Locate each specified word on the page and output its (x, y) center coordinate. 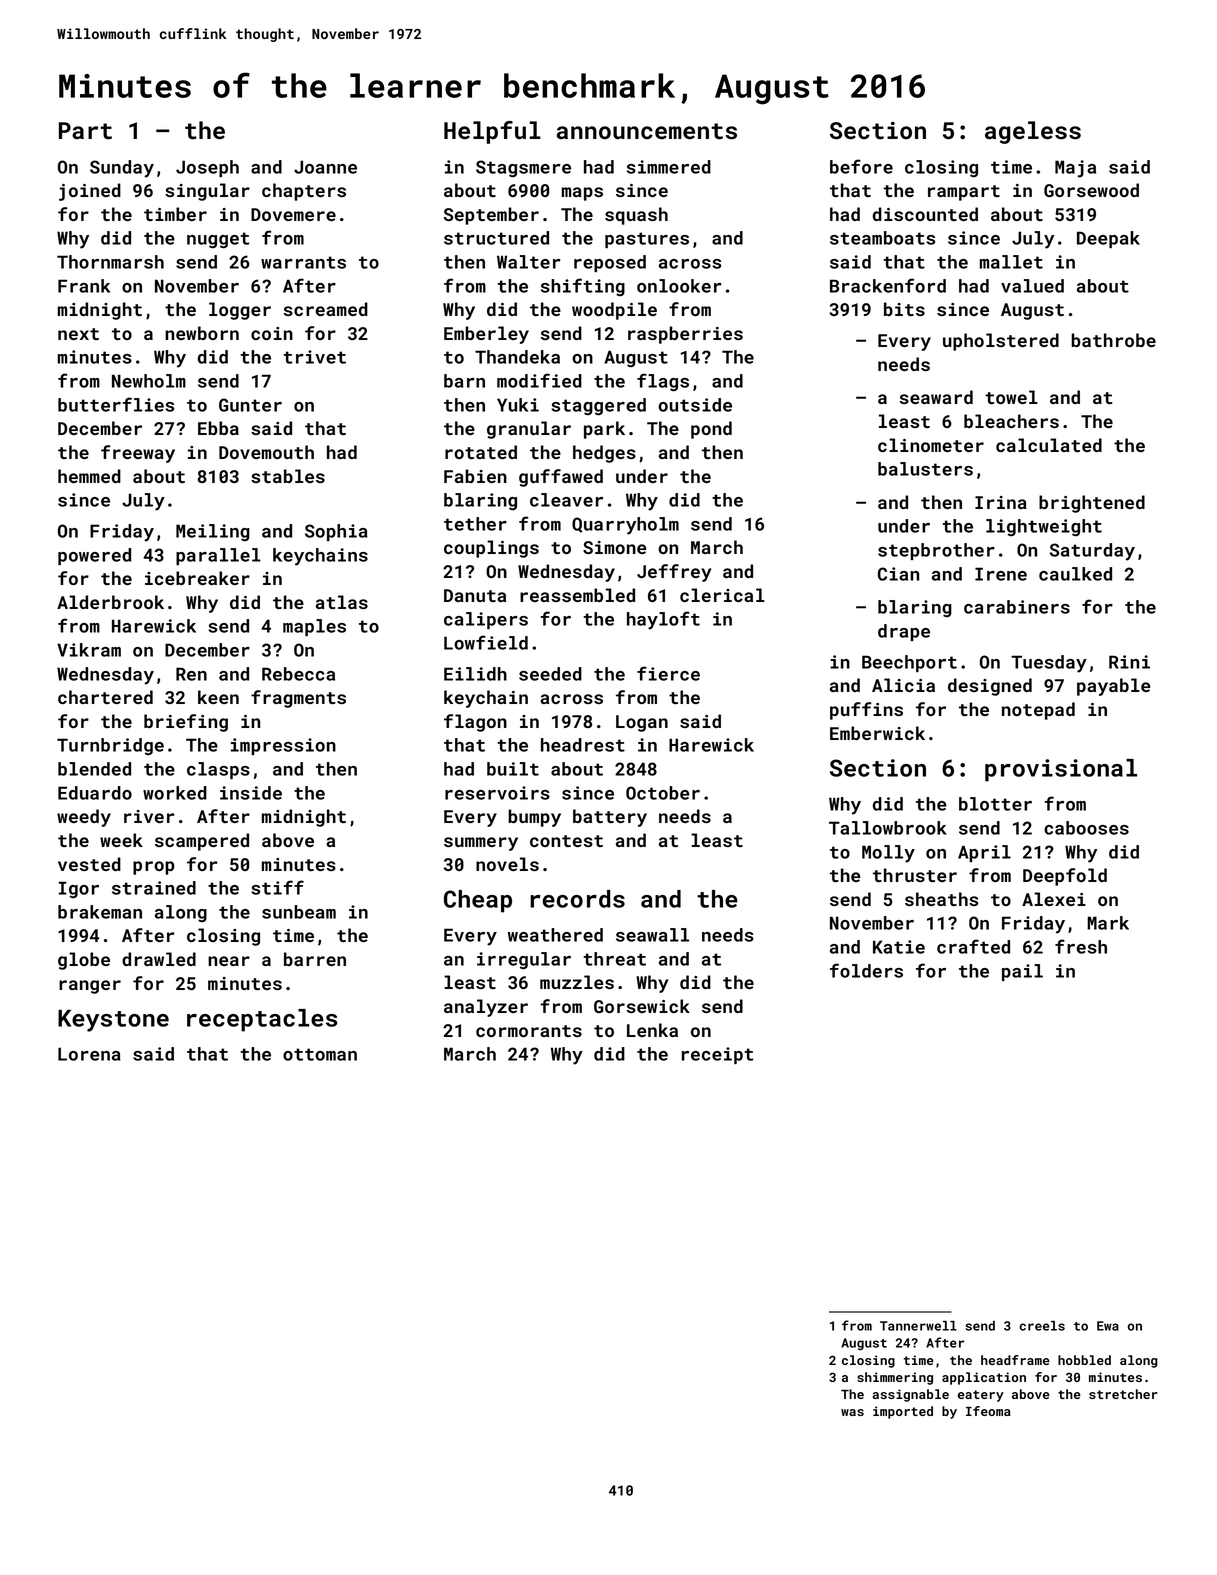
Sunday (122, 169)
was (852, 1412)
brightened (1092, 504)
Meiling (213, 532)
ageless (1033, 132)
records (577, 899)
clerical (722, 595)
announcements (647, 131)
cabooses (1086, 828)
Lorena (89, 1054)
